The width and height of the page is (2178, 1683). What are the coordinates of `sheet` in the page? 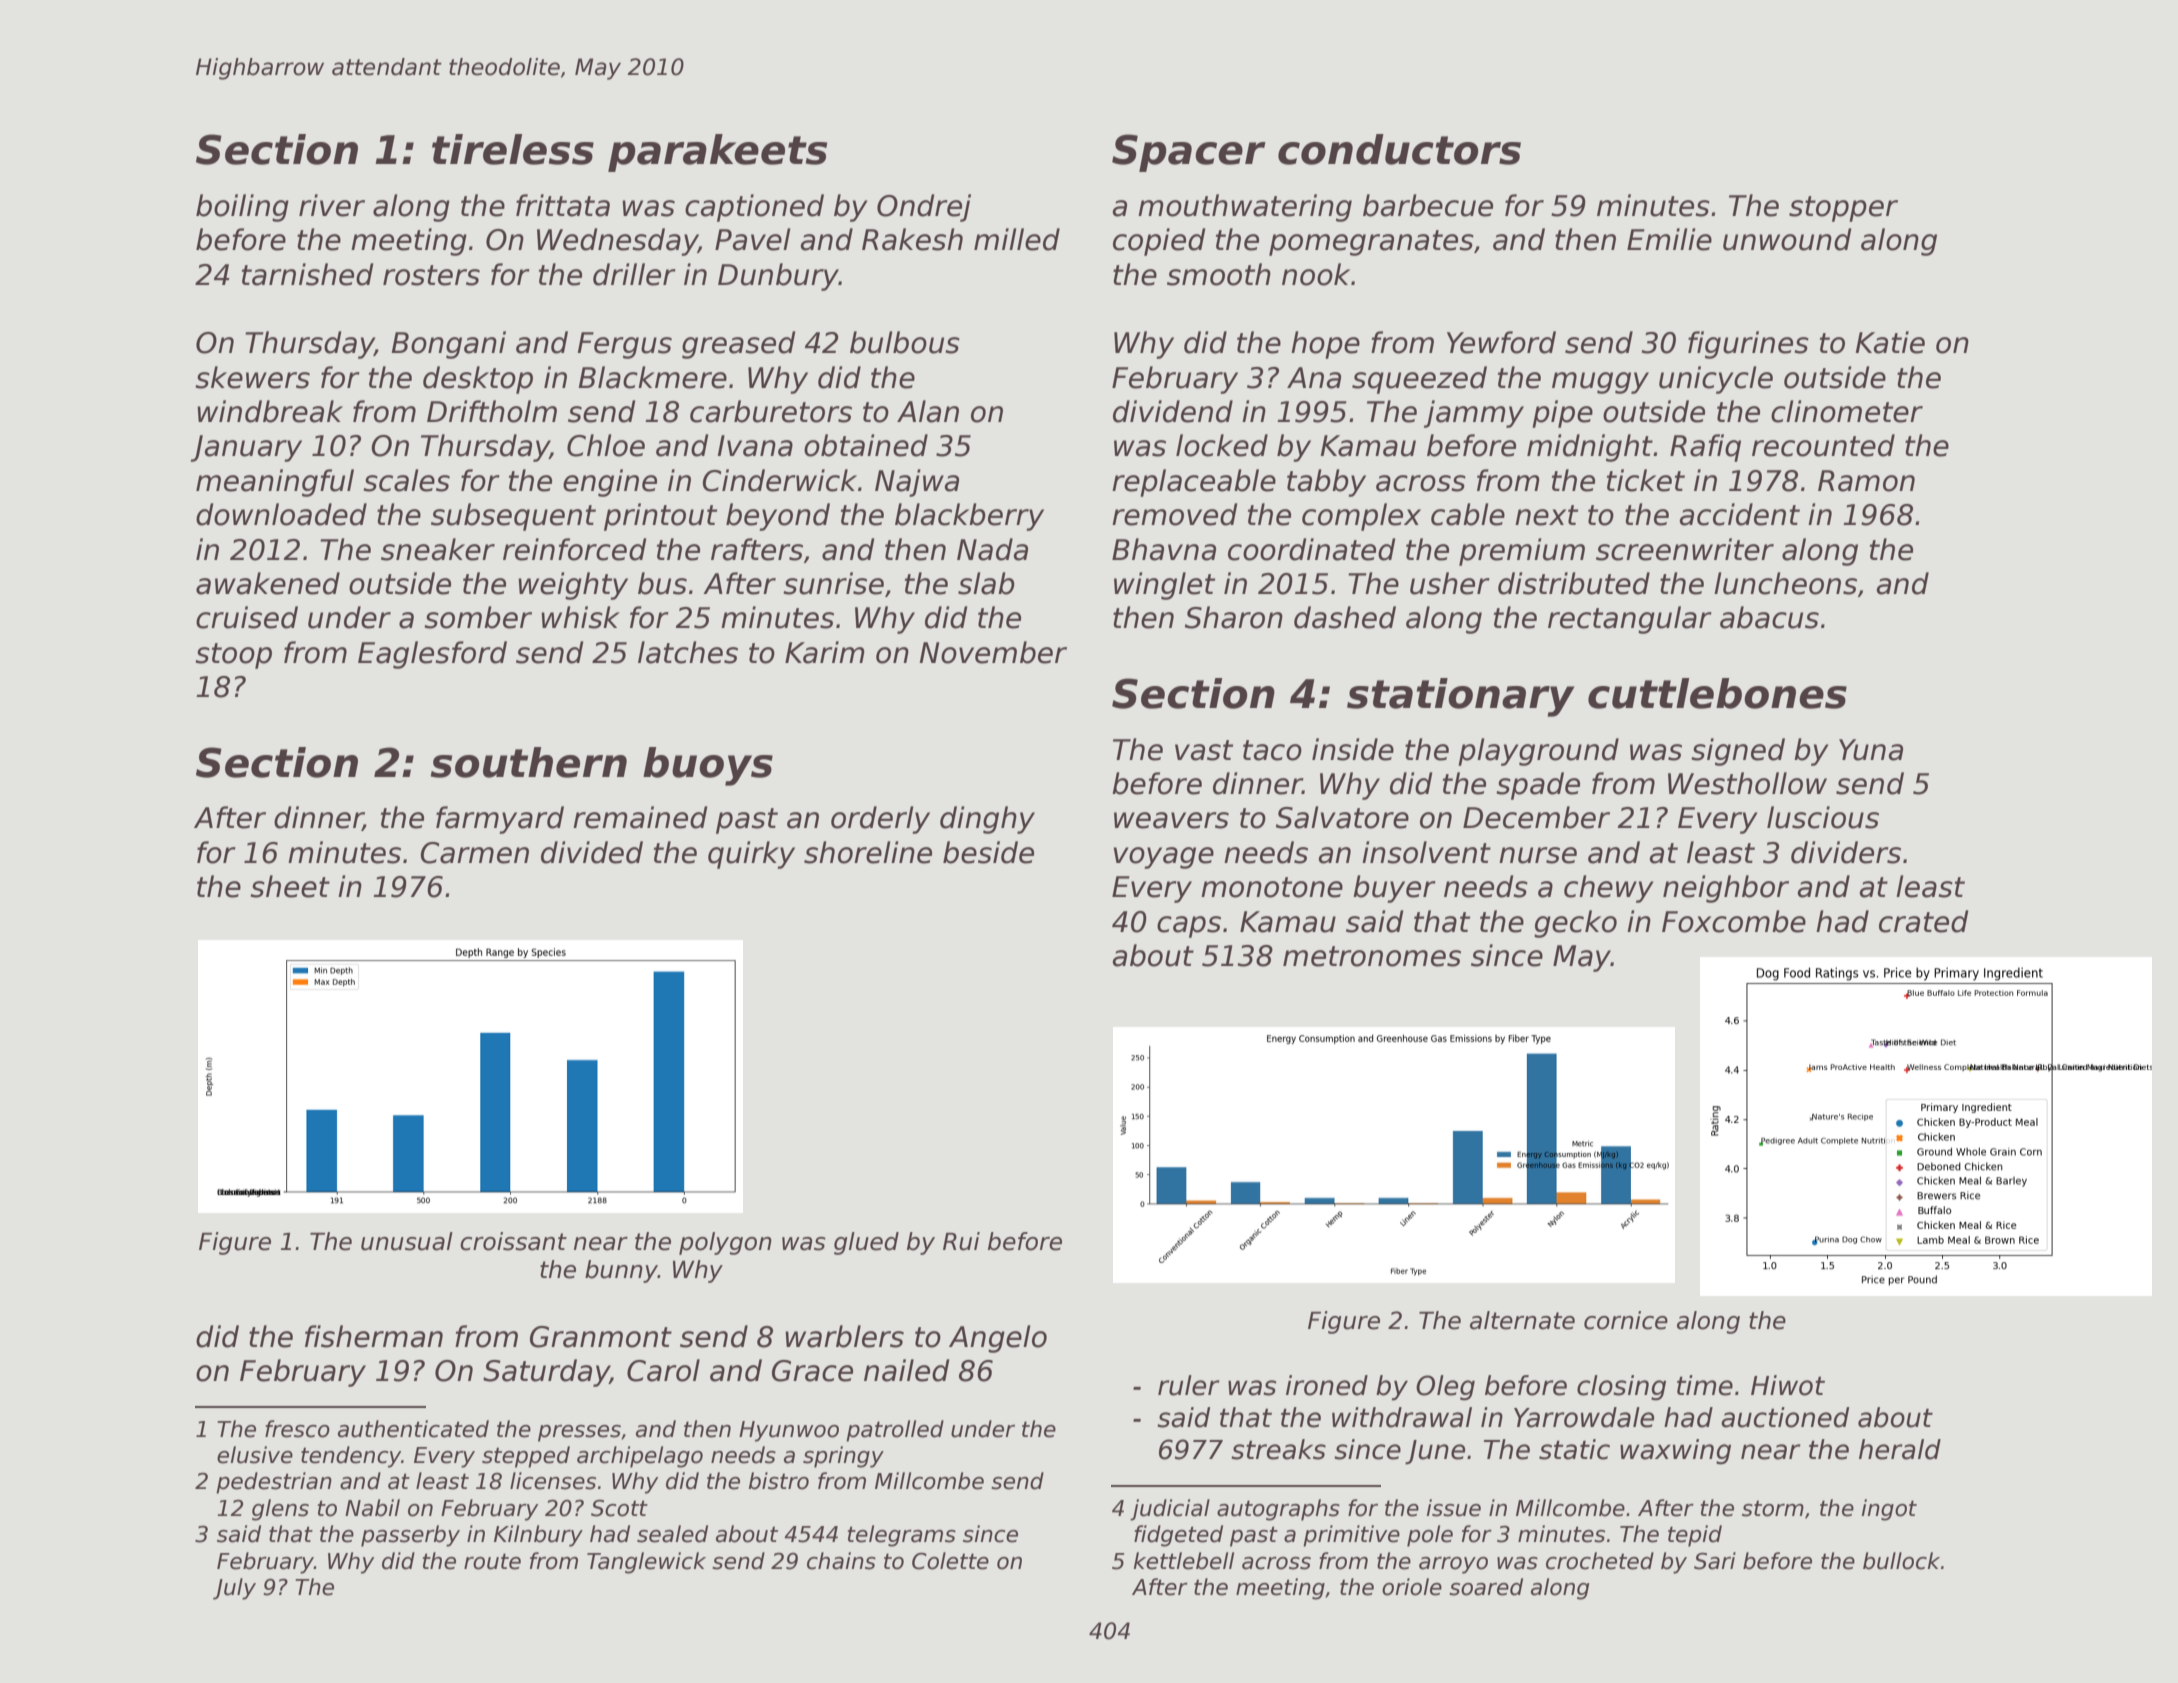 It's located at (290, 886).
